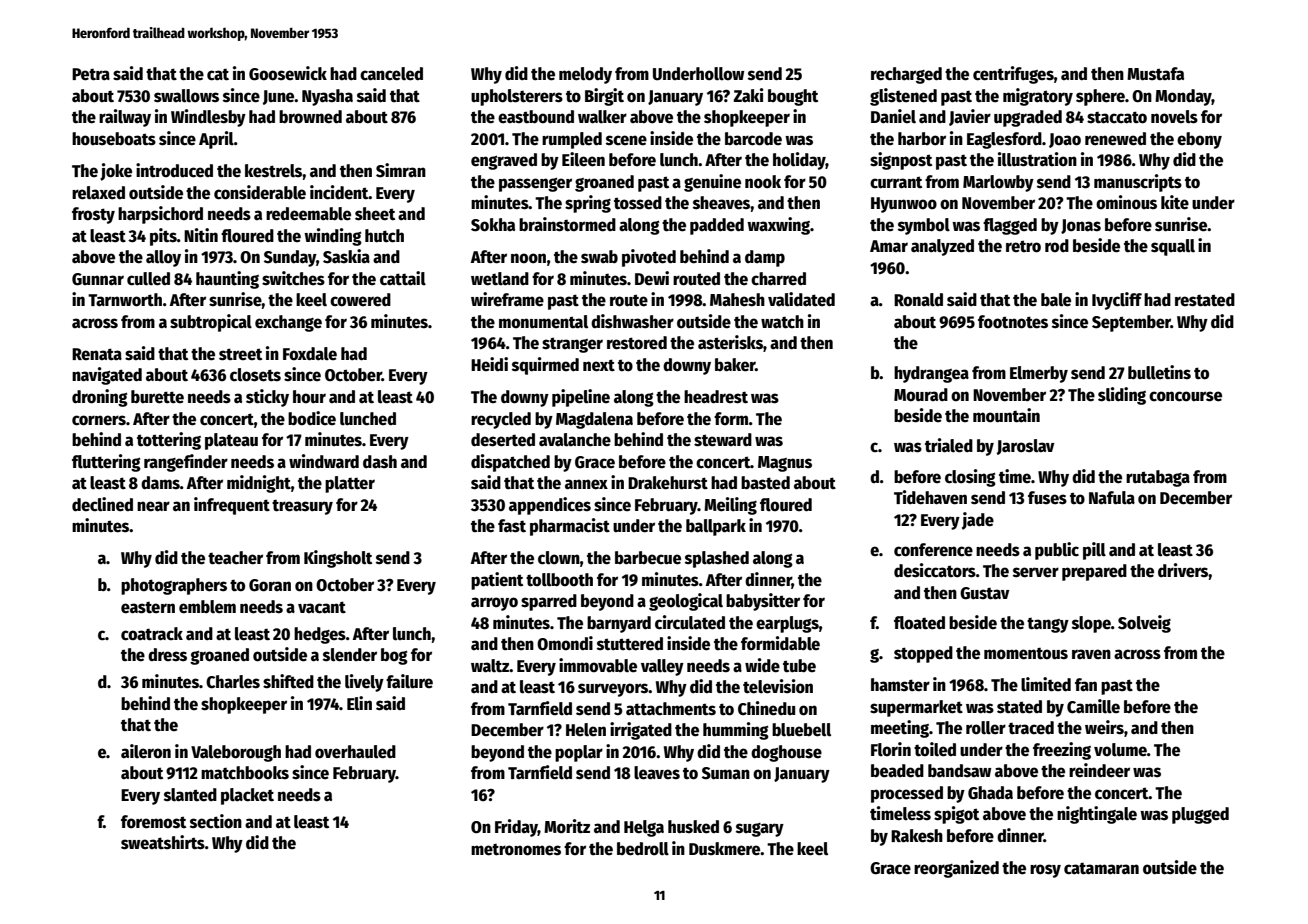  I want to click on limited, so click(1046, 684).
